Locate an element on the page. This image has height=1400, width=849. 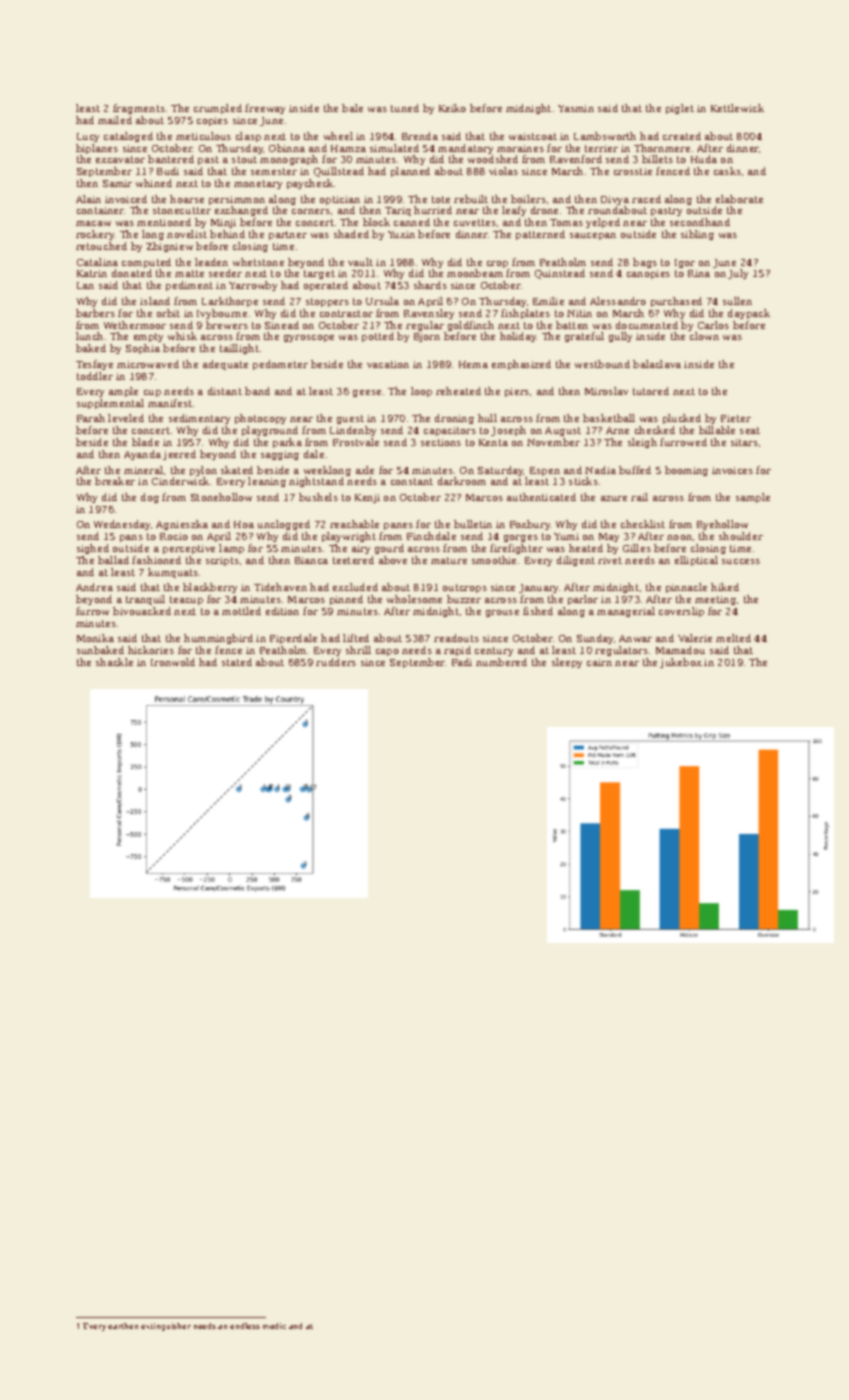
Fadi is located at coordinates (462, 662).
